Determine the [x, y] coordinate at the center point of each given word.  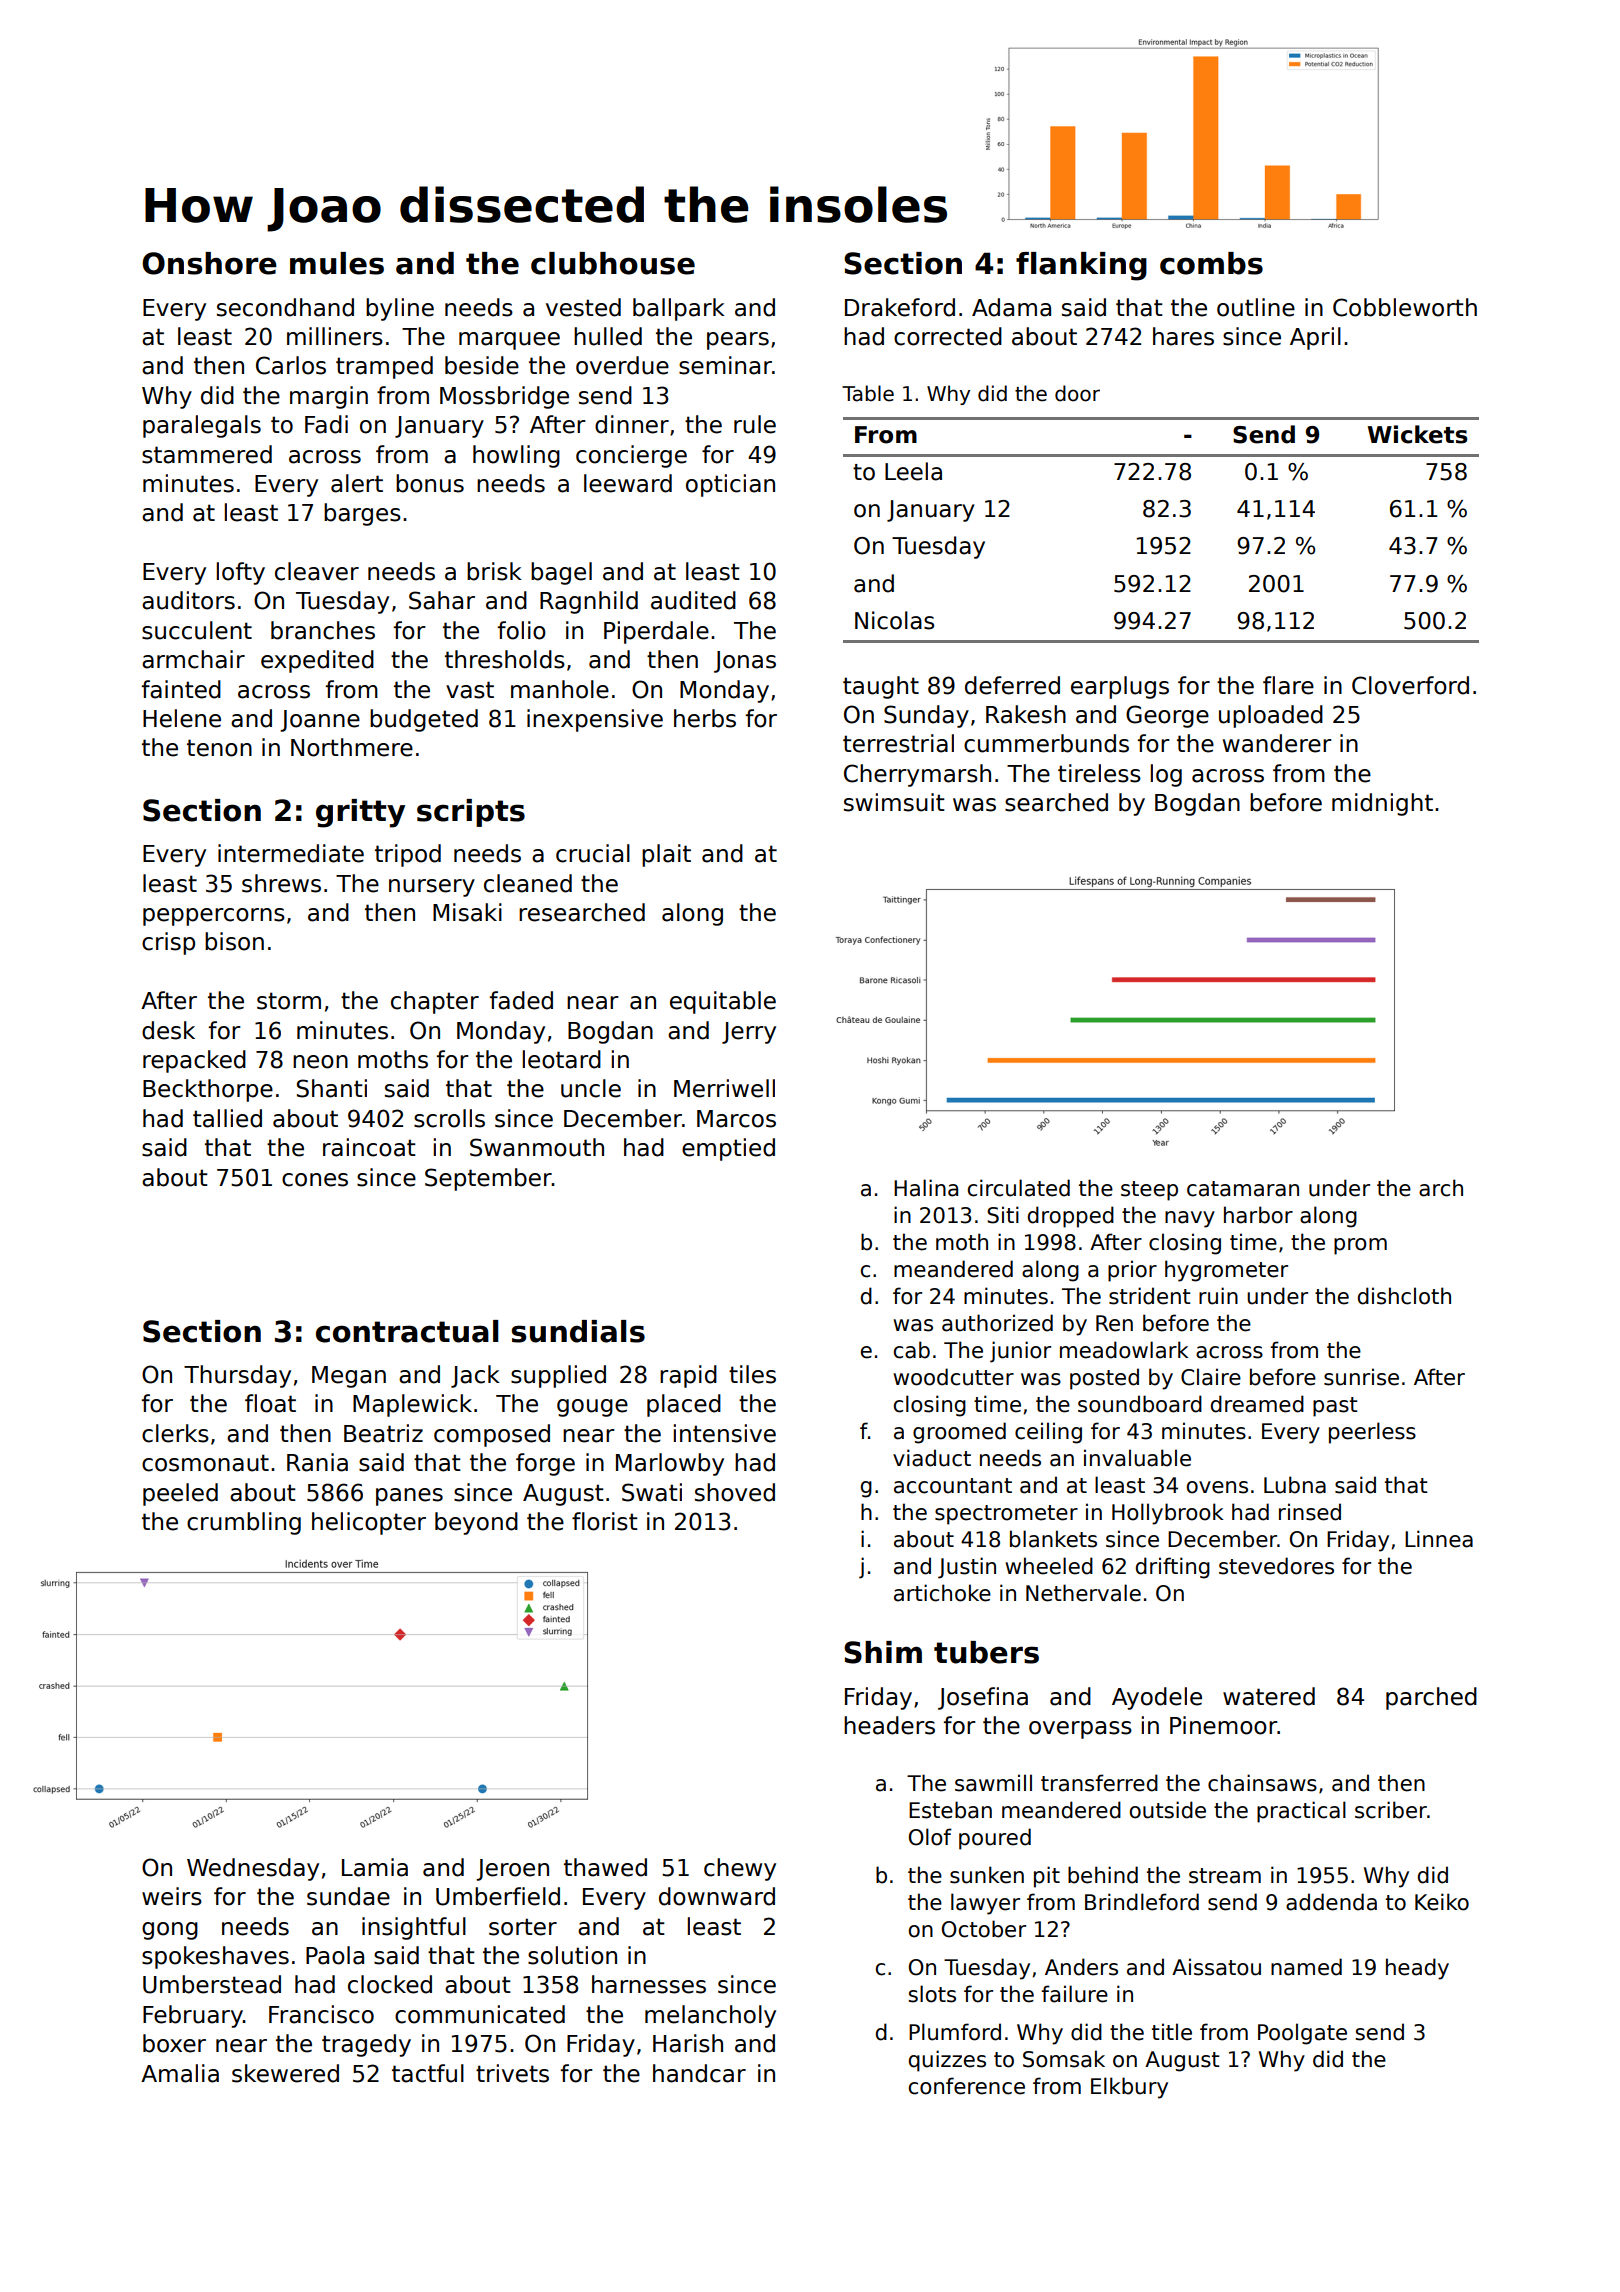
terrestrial [898, 743]
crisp [168, 943]
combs [1211, 263]
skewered [285, 2073]
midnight [1382, 804]
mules [337, 263]
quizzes [947, 2061]
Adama [1011, 307]
